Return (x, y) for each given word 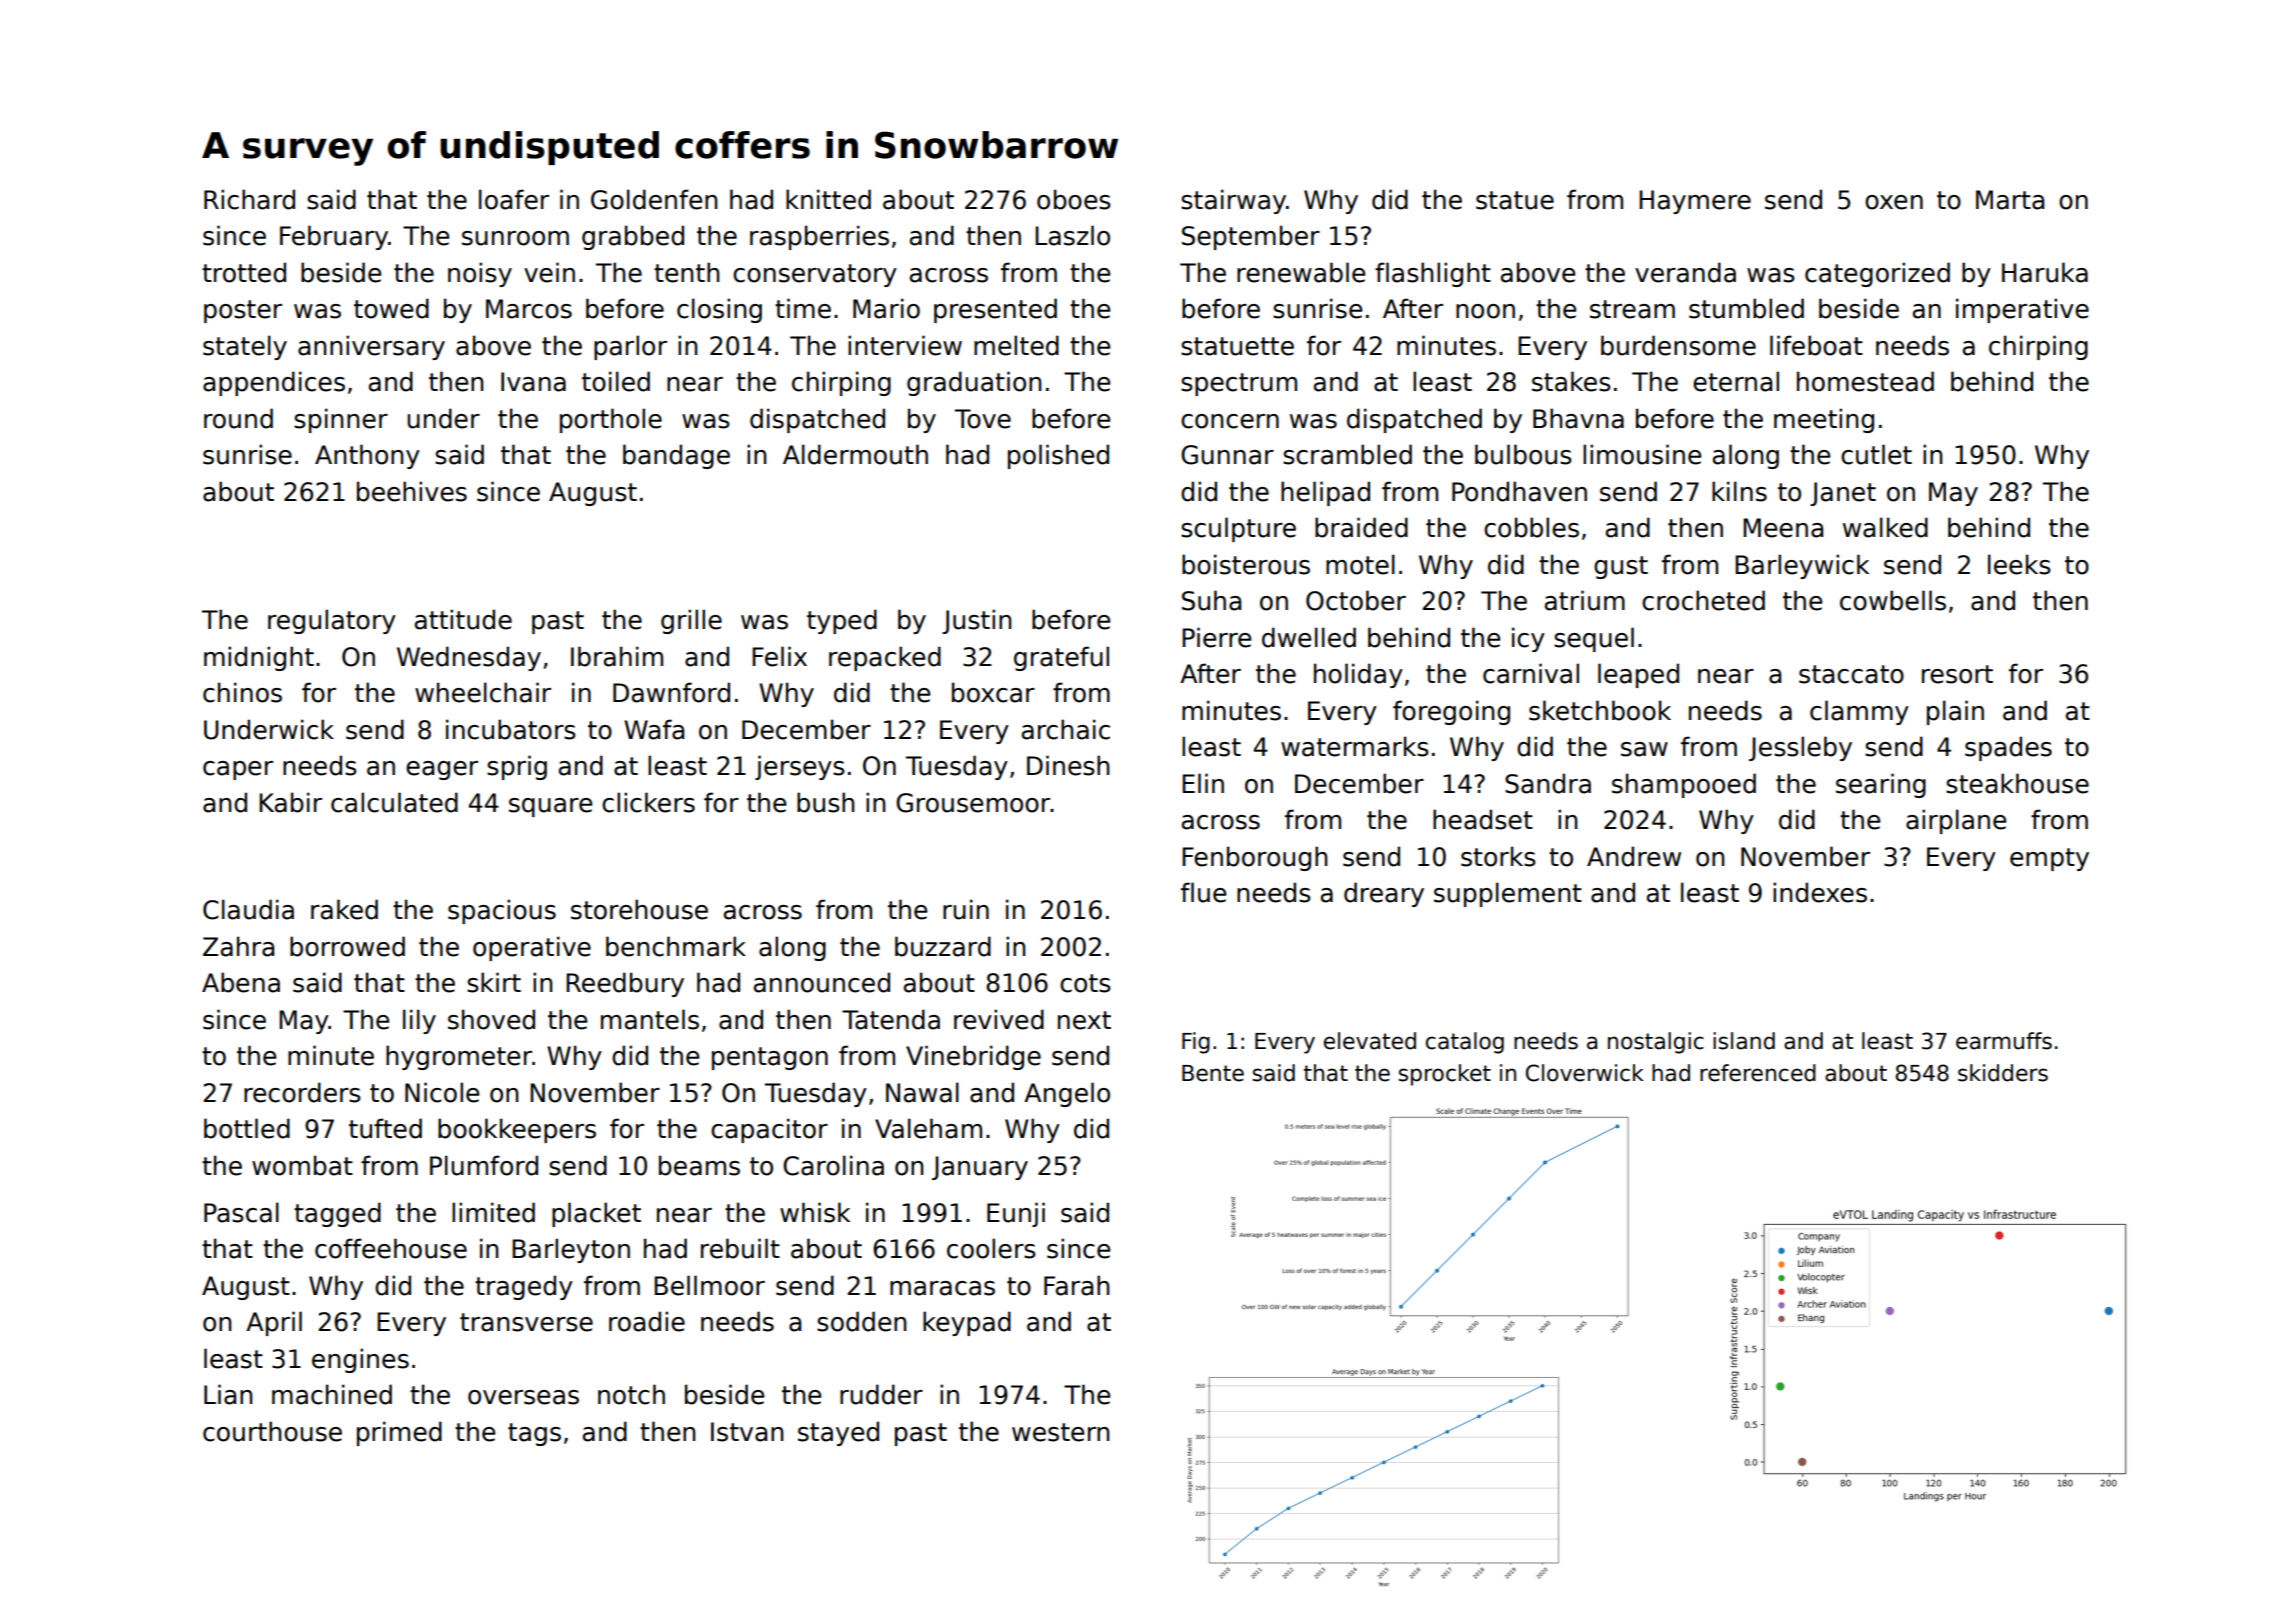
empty (2049, 859)
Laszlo (1072, 235)
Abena (241, 982)
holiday (1358, 675)
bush (826, 802)
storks (1498, 856)
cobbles (1531, 527)
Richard (249, 199)
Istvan (747, 1432)
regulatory (332, 621)
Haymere (1695, 202)
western (1061, 1432)
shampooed (1684, 785)
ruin (966, 909)
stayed (838, 1433)
